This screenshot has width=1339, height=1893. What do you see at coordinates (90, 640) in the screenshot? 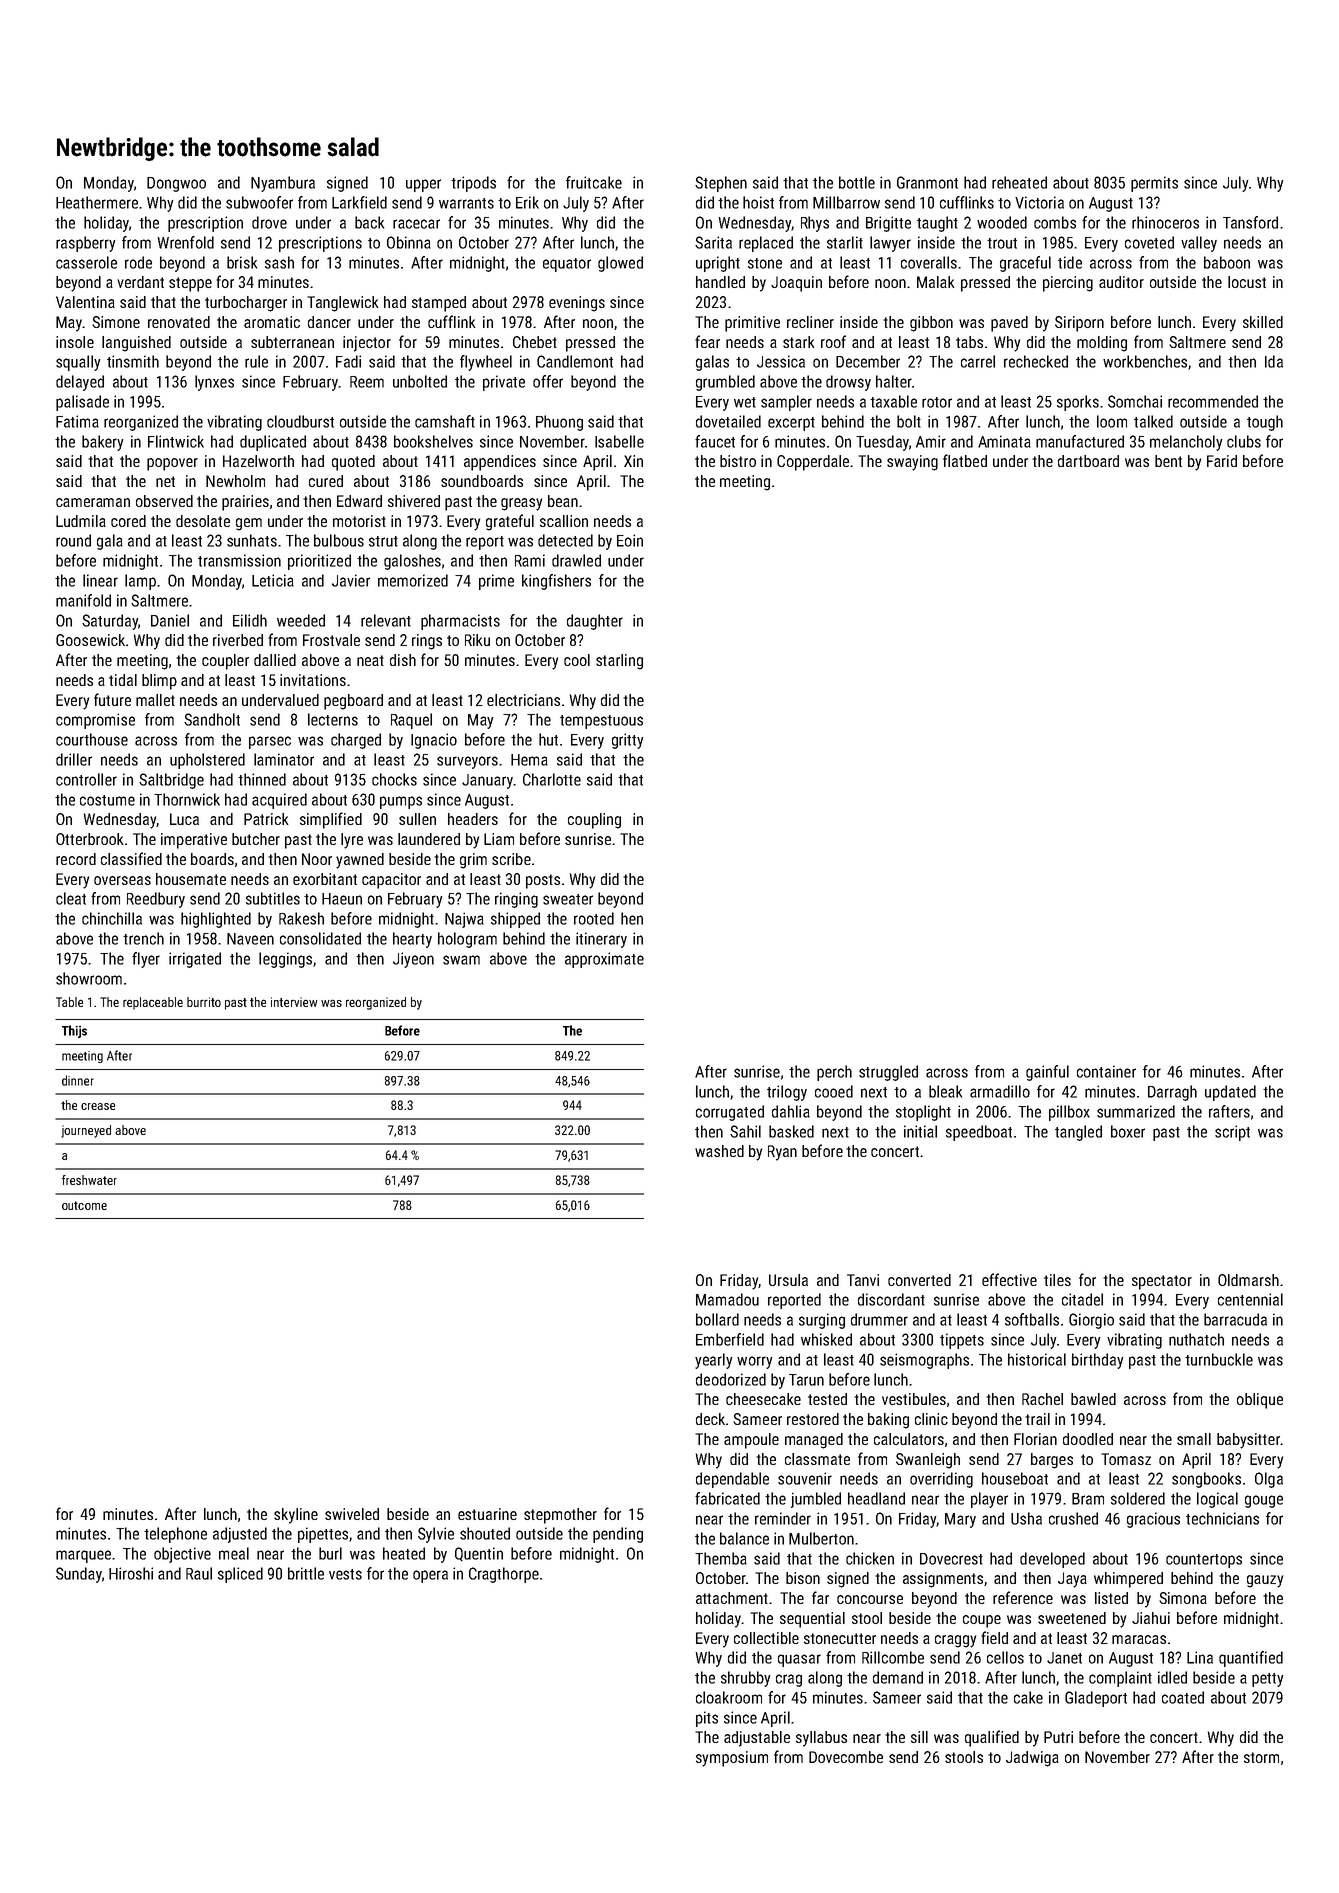
I see `Goosewick` at bounding box center [90, 640].
